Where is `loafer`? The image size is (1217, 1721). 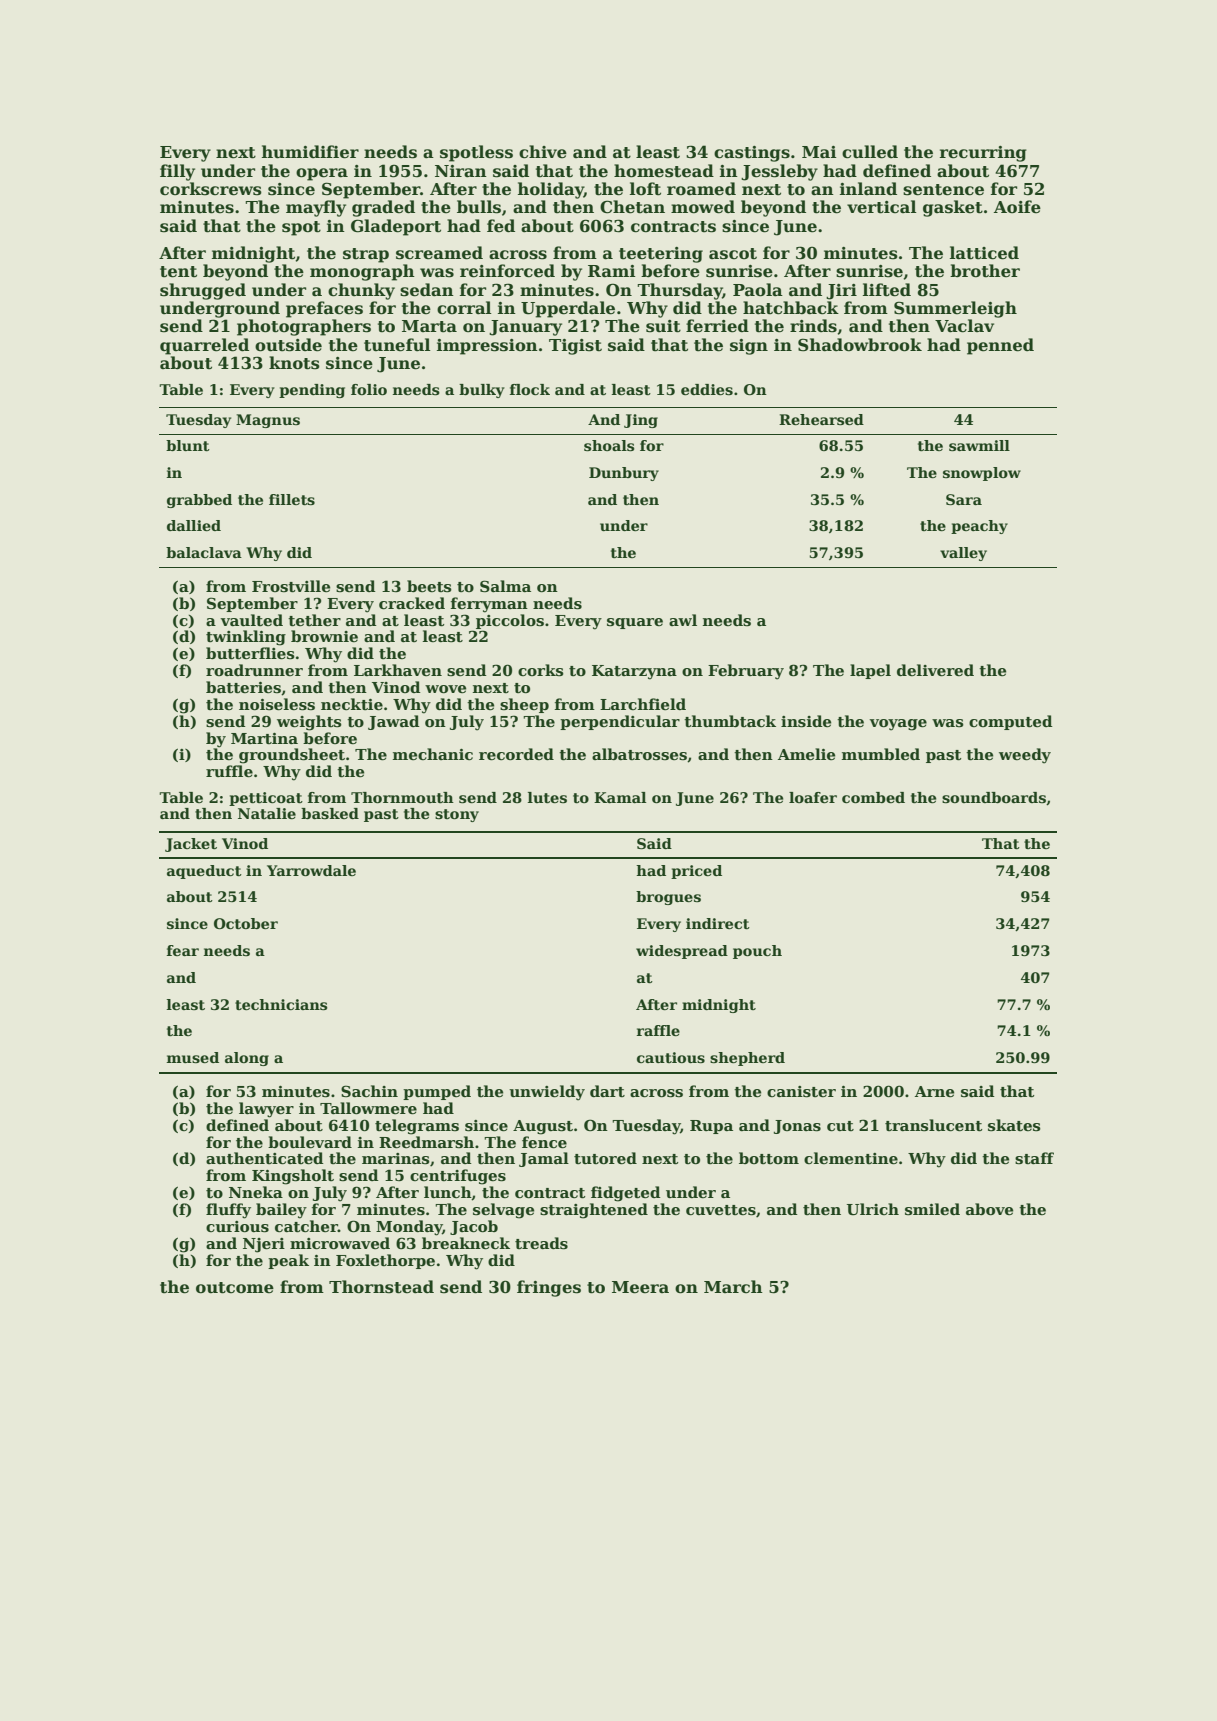 loafer is located at coordinates (813, 797).
